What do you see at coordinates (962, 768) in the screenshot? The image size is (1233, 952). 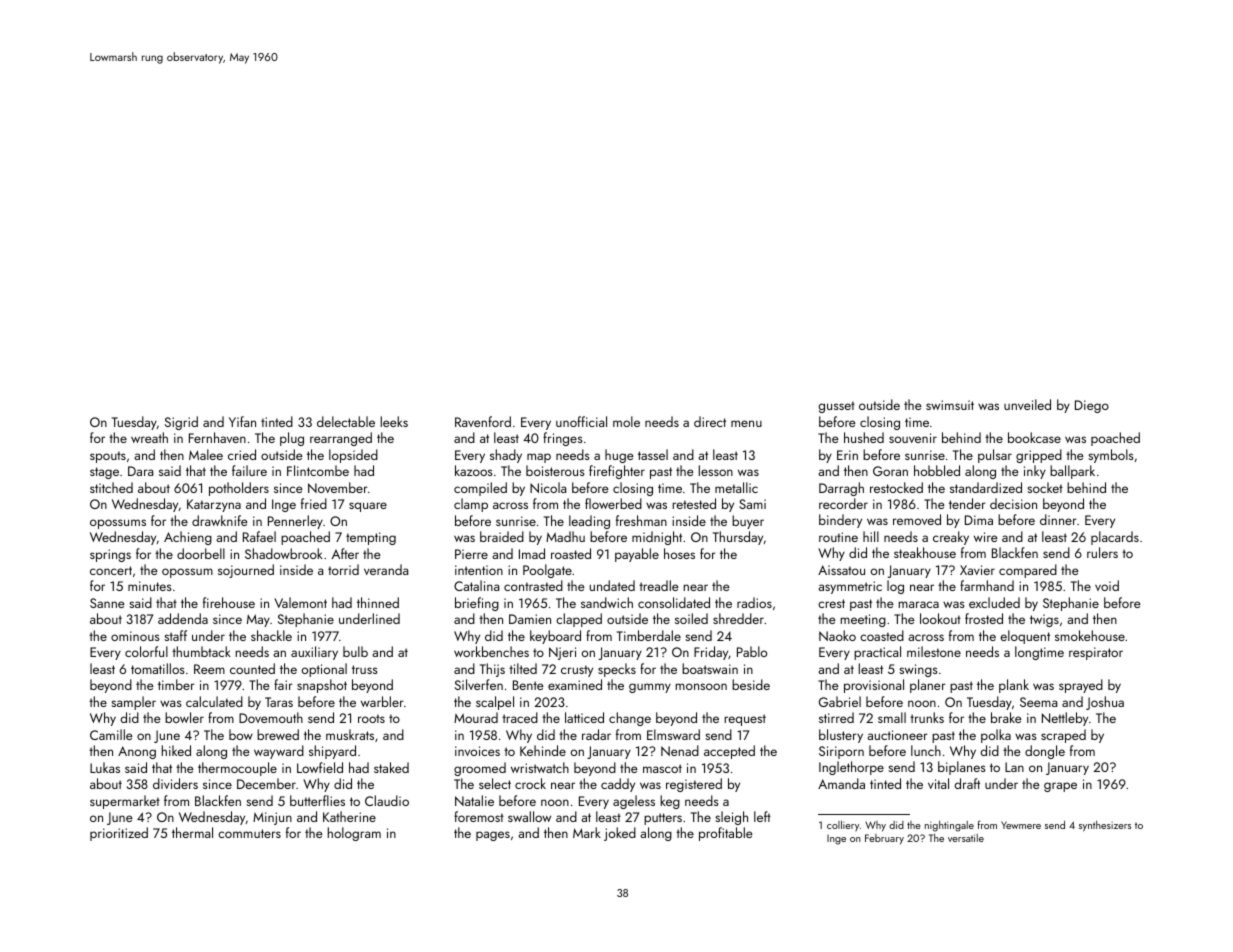 I see `biplanes` at bounding box center [962, 768].
